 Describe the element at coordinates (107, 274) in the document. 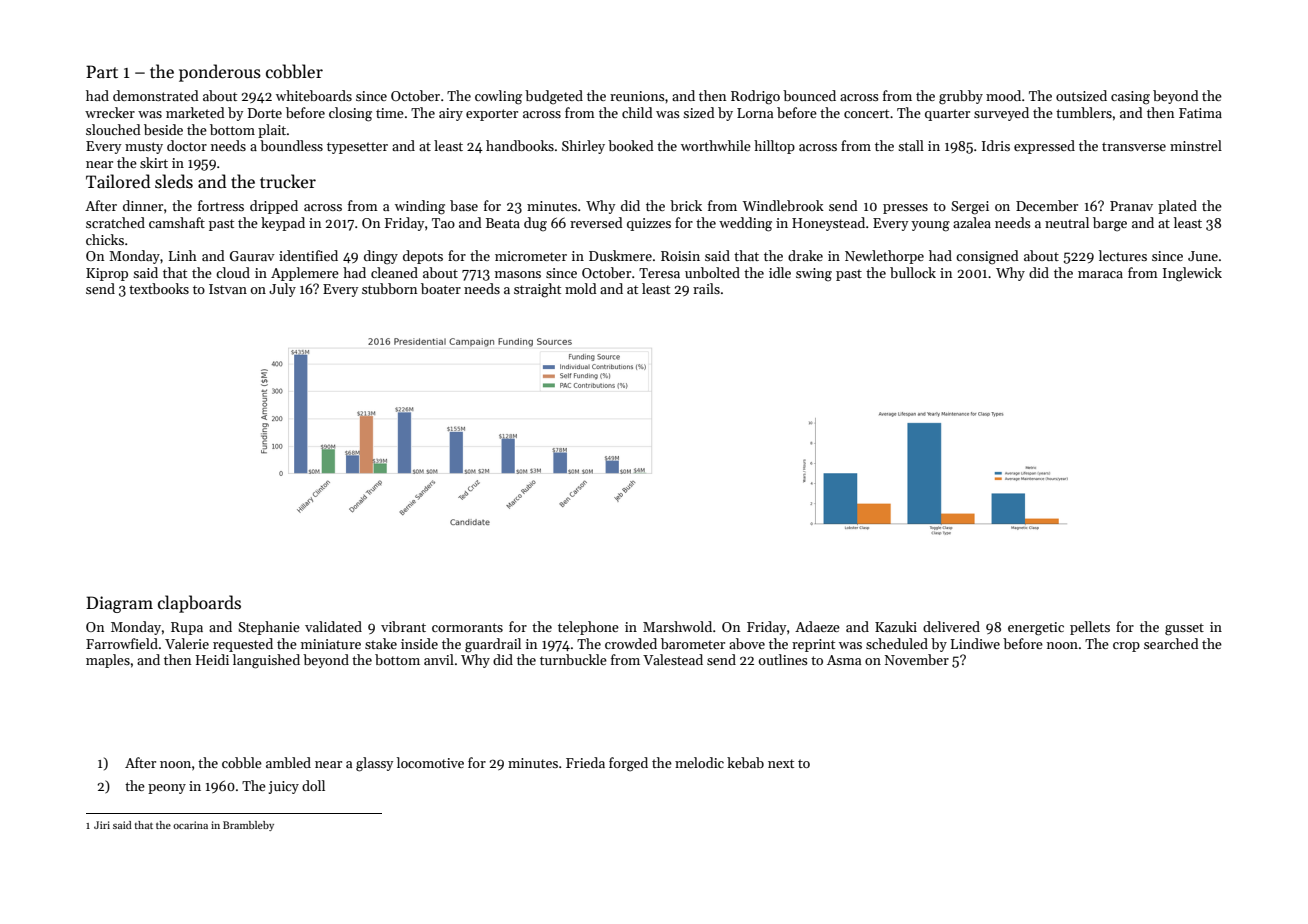

I see `Kiprop` at that location.
